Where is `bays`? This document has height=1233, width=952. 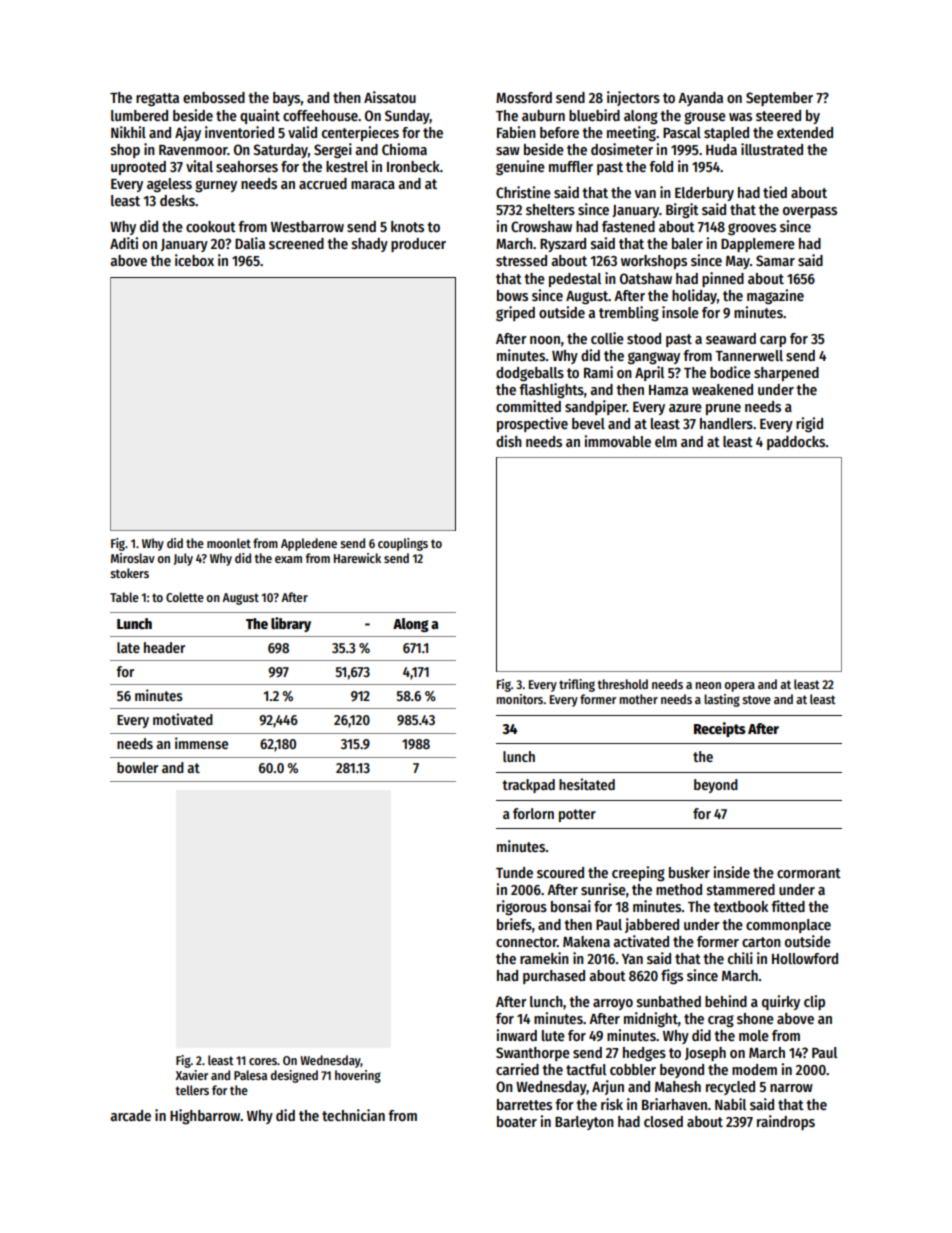
bays is located at coordinates (286, 99).
